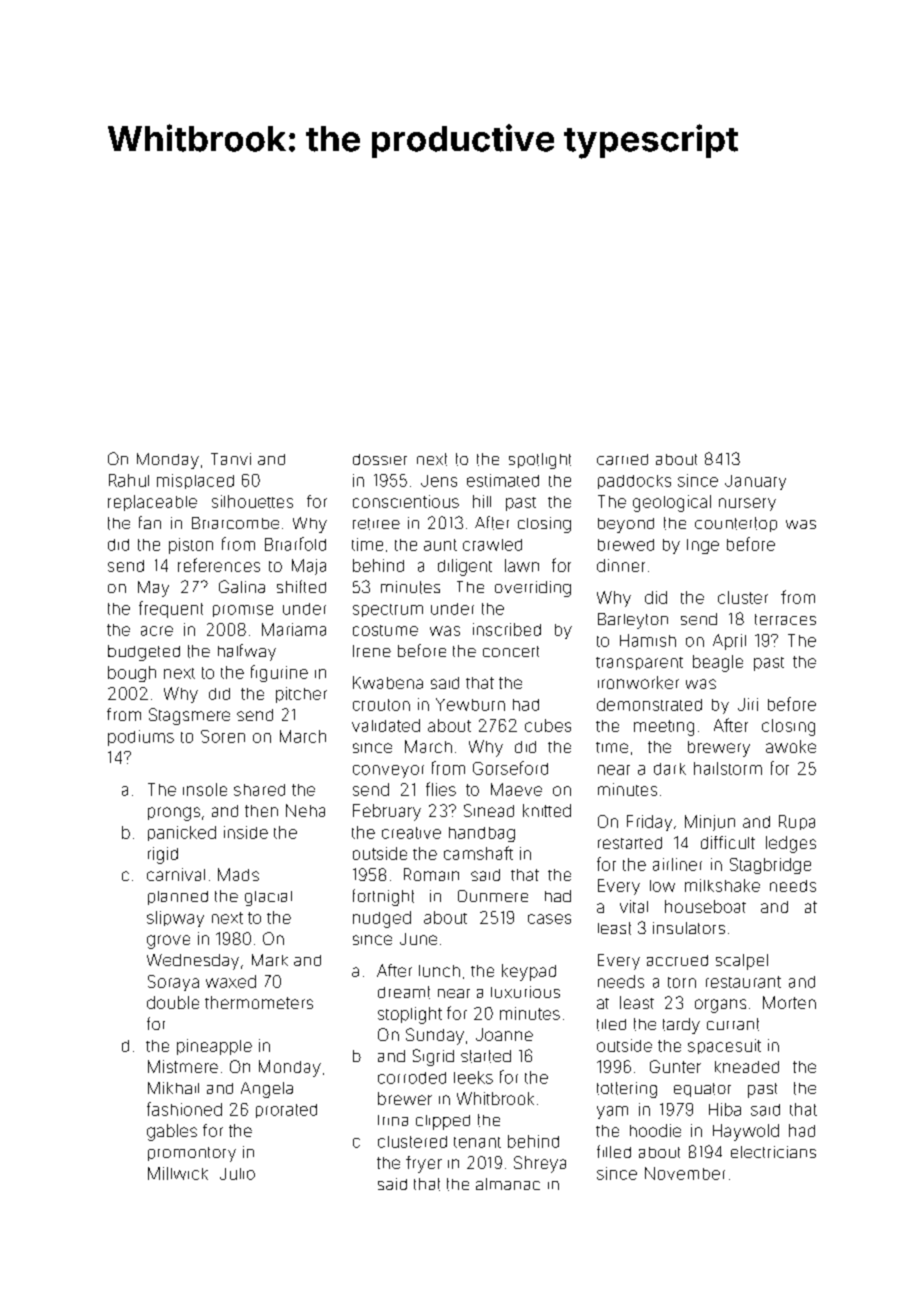 The height and width of the image is (1308, 924). I want to click on references, so click(219, 565).
